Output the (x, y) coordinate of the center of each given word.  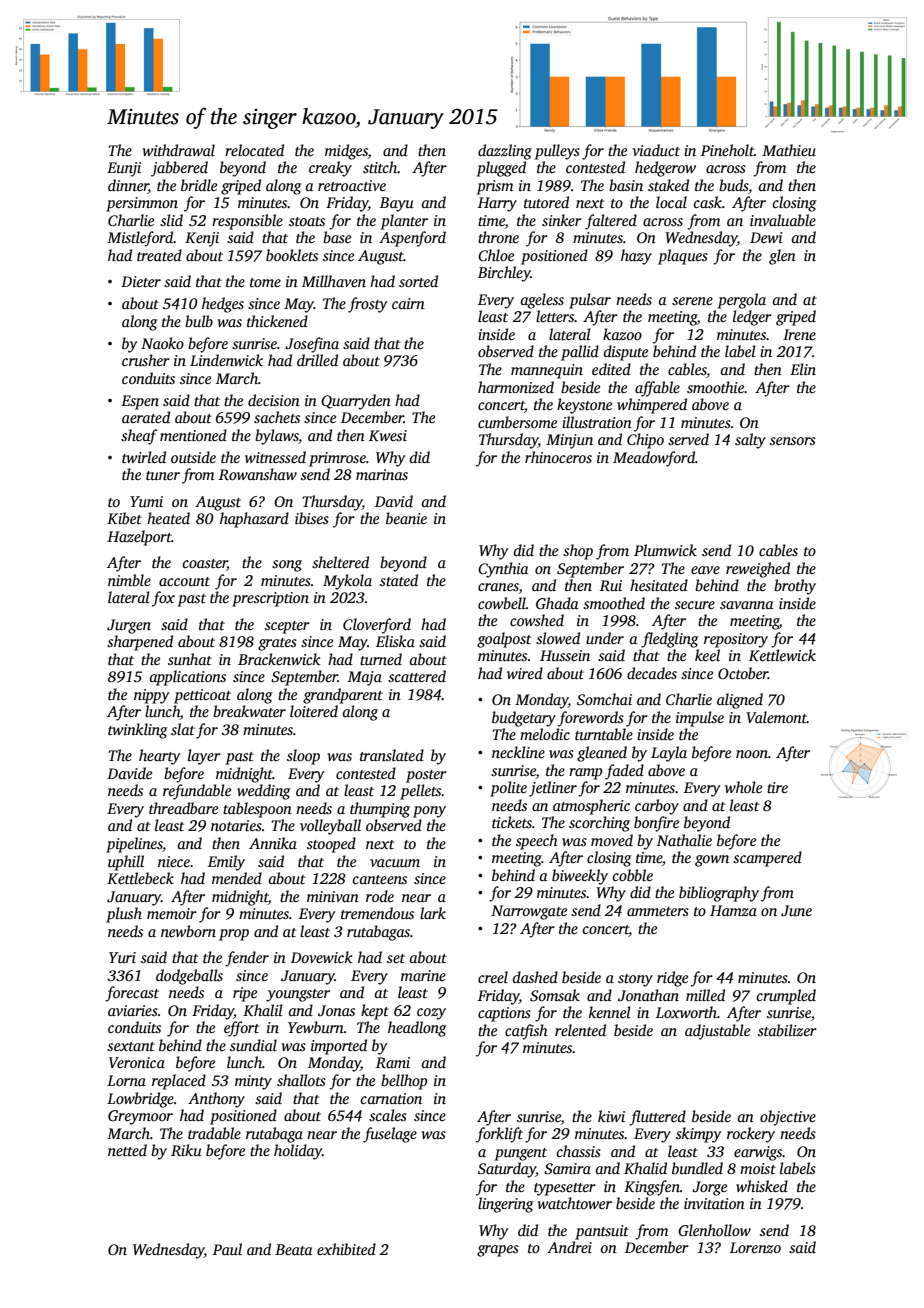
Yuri (122, 957)
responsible (247, 222)
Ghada (557, 603)
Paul (227, 1249)
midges (346, 152)
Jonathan (648, 995)
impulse (700, 719)
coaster (204, 565)
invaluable (783, 220)
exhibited (346, 1249)
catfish (526, 1032)
